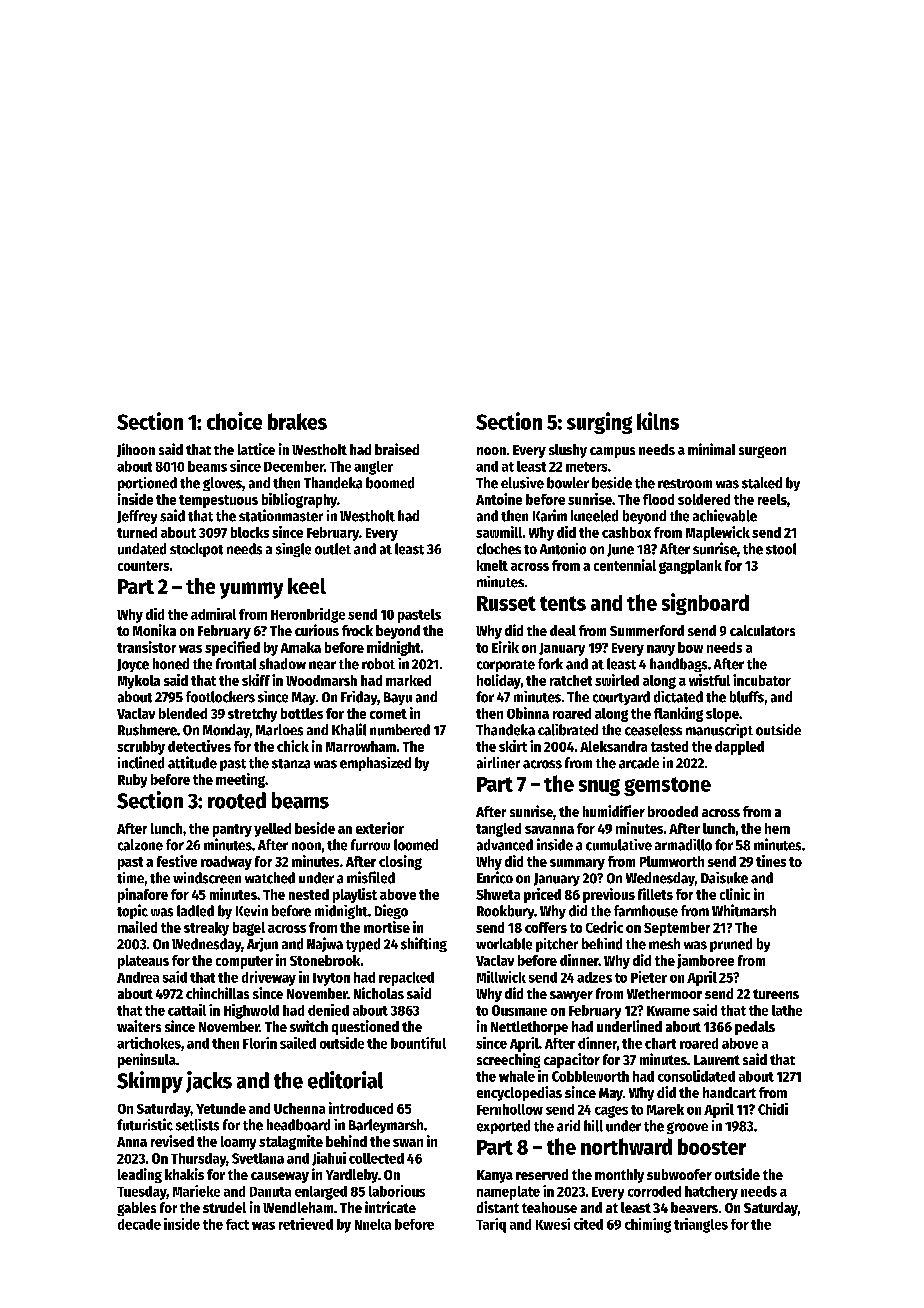 This screenshot has width=924, height=1308. Describe the element at coordinates (701, 1225) in the screenshot. I see `triangles` at that location.
